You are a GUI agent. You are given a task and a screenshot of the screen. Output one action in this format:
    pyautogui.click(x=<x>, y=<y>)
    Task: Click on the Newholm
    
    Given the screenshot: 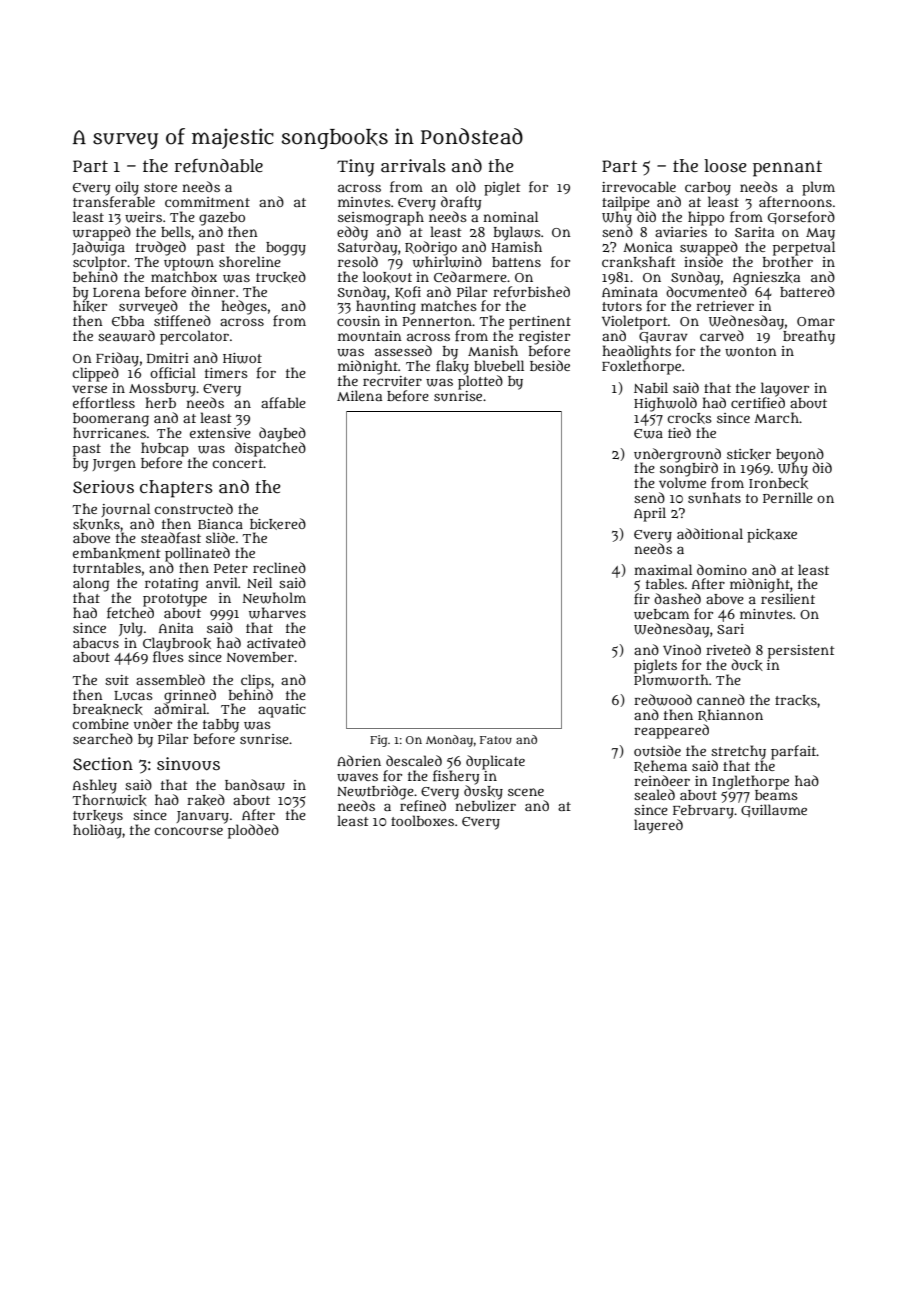 What is the action you would take?
    pyautogui.click(x=274, y=598)
